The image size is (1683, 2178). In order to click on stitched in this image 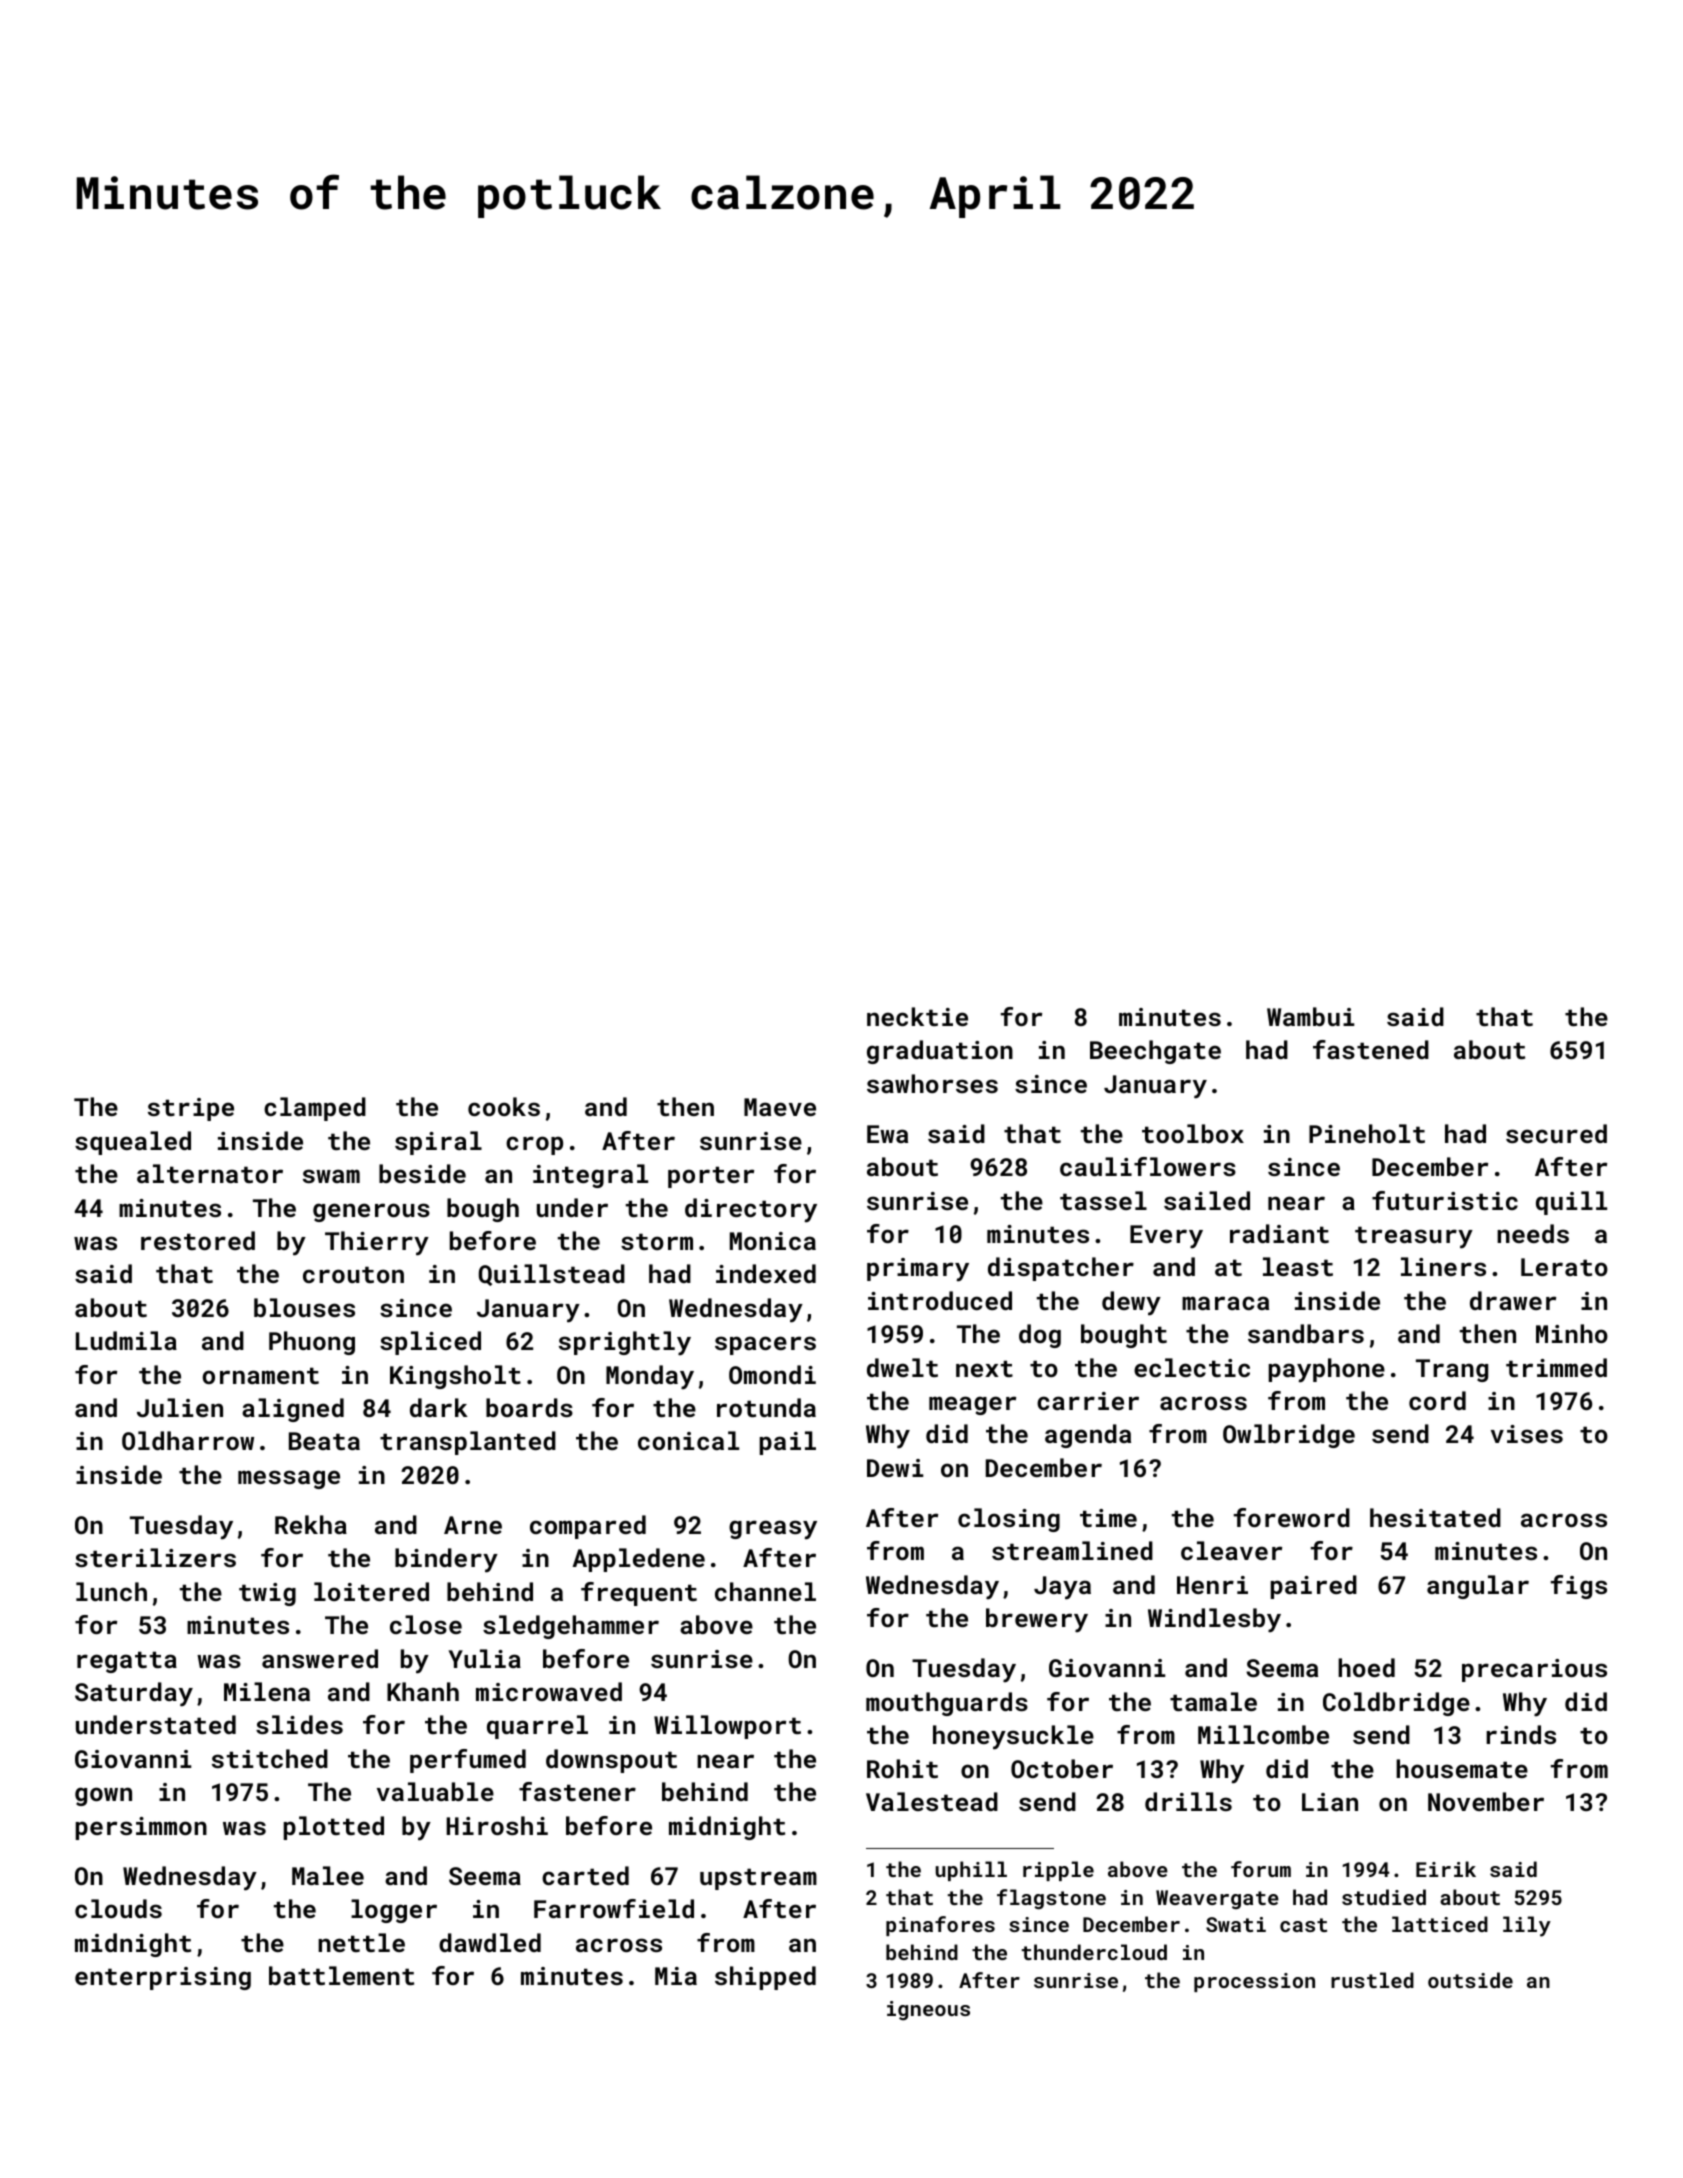, I will do `click(270, 1758)`.
